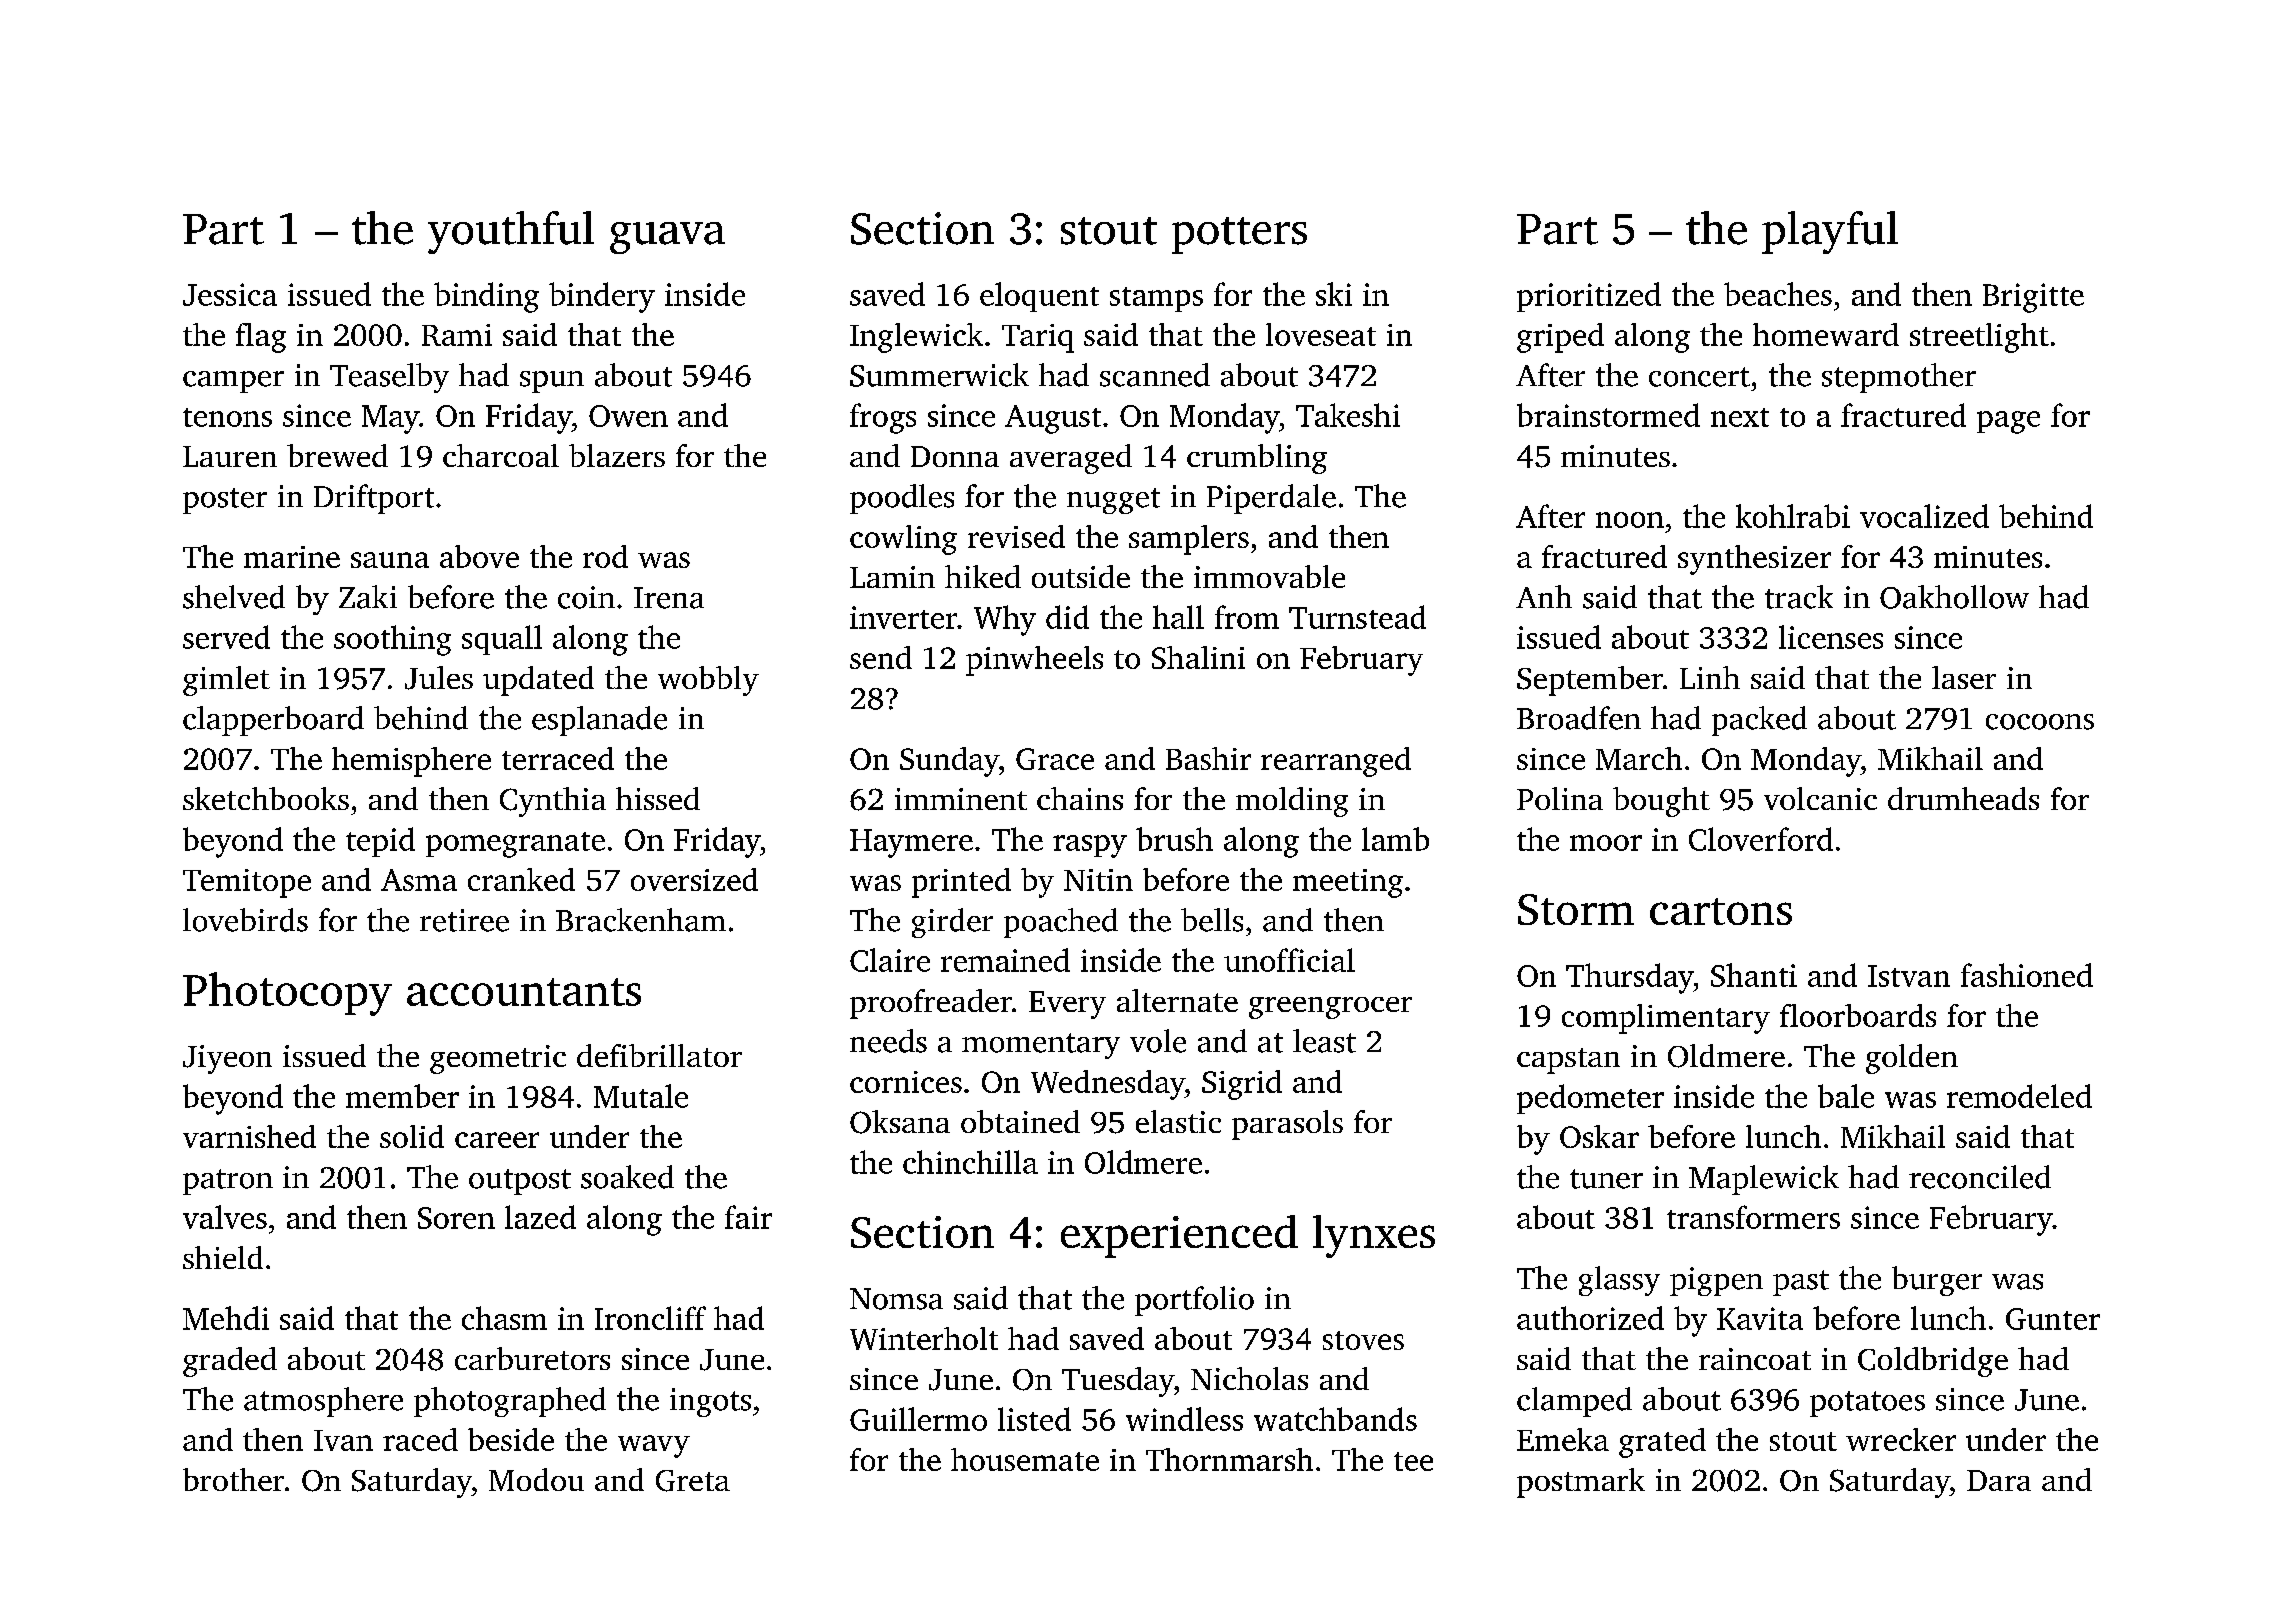 This page has height=1620, width=2292. What do you see at coordinates (628, 416) in the page?
I see `Owen` at bounding box center [628, 416].
